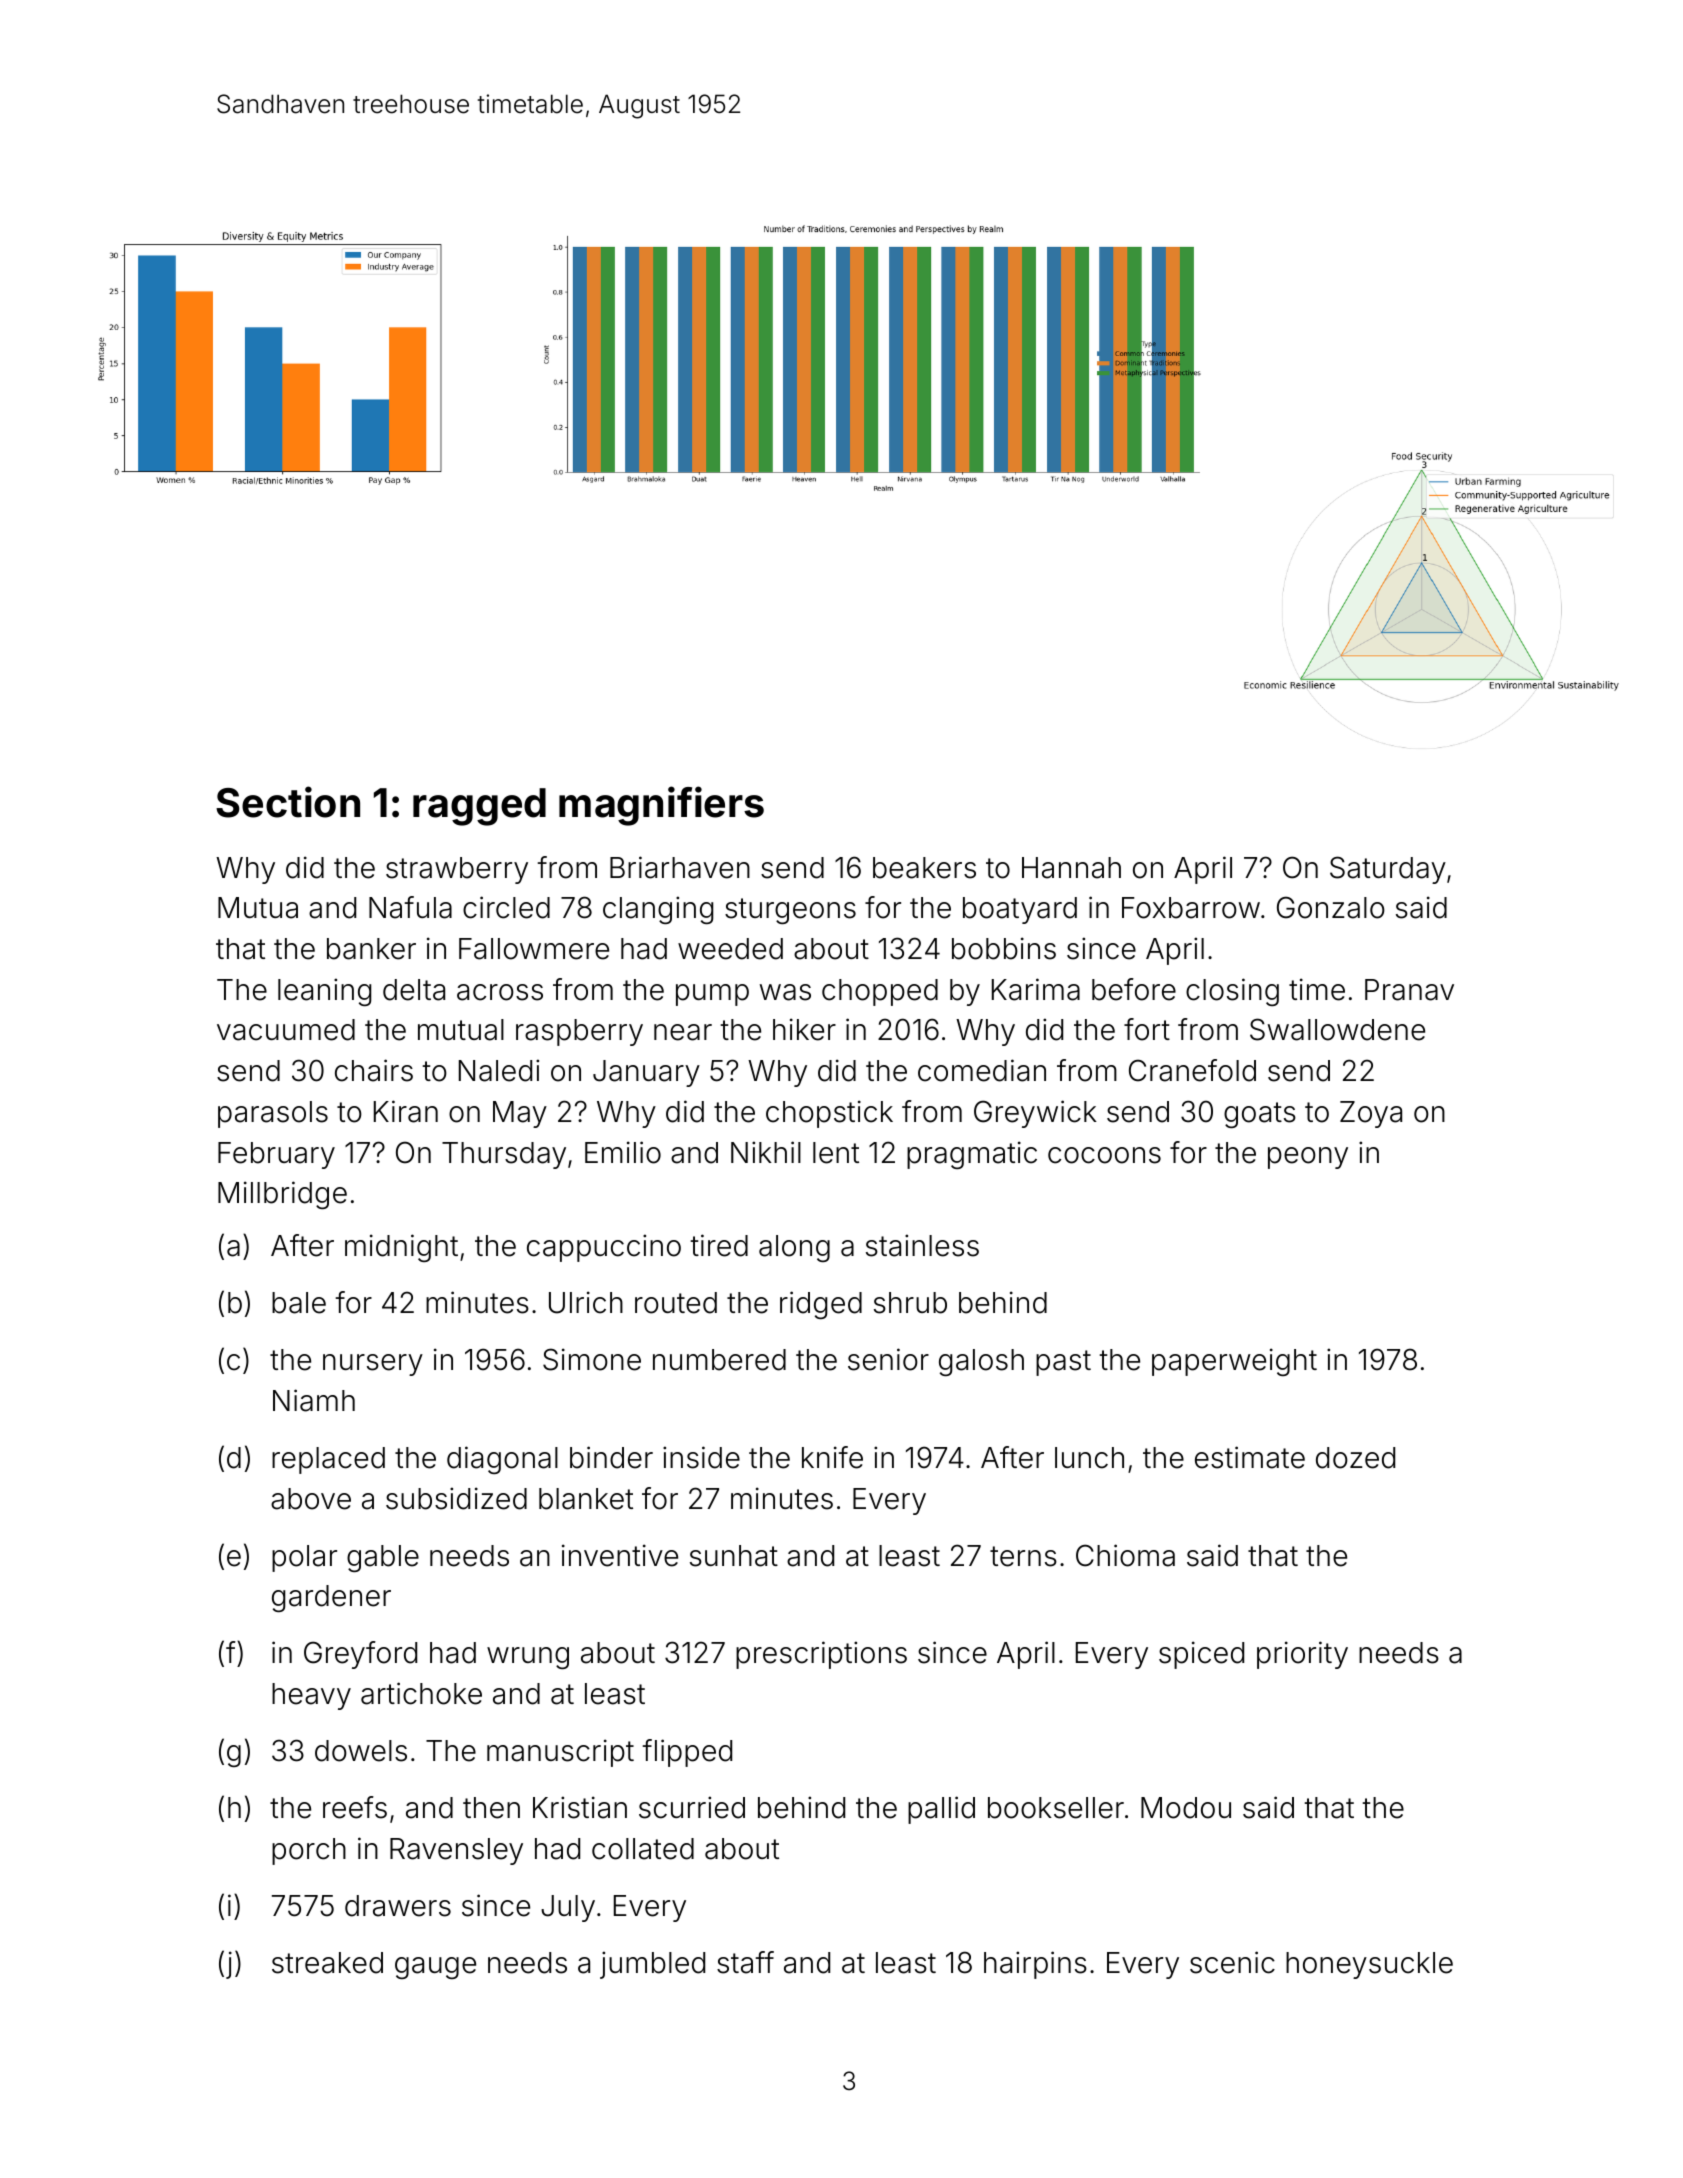  I want to click on porch, so click(309, 1851).
